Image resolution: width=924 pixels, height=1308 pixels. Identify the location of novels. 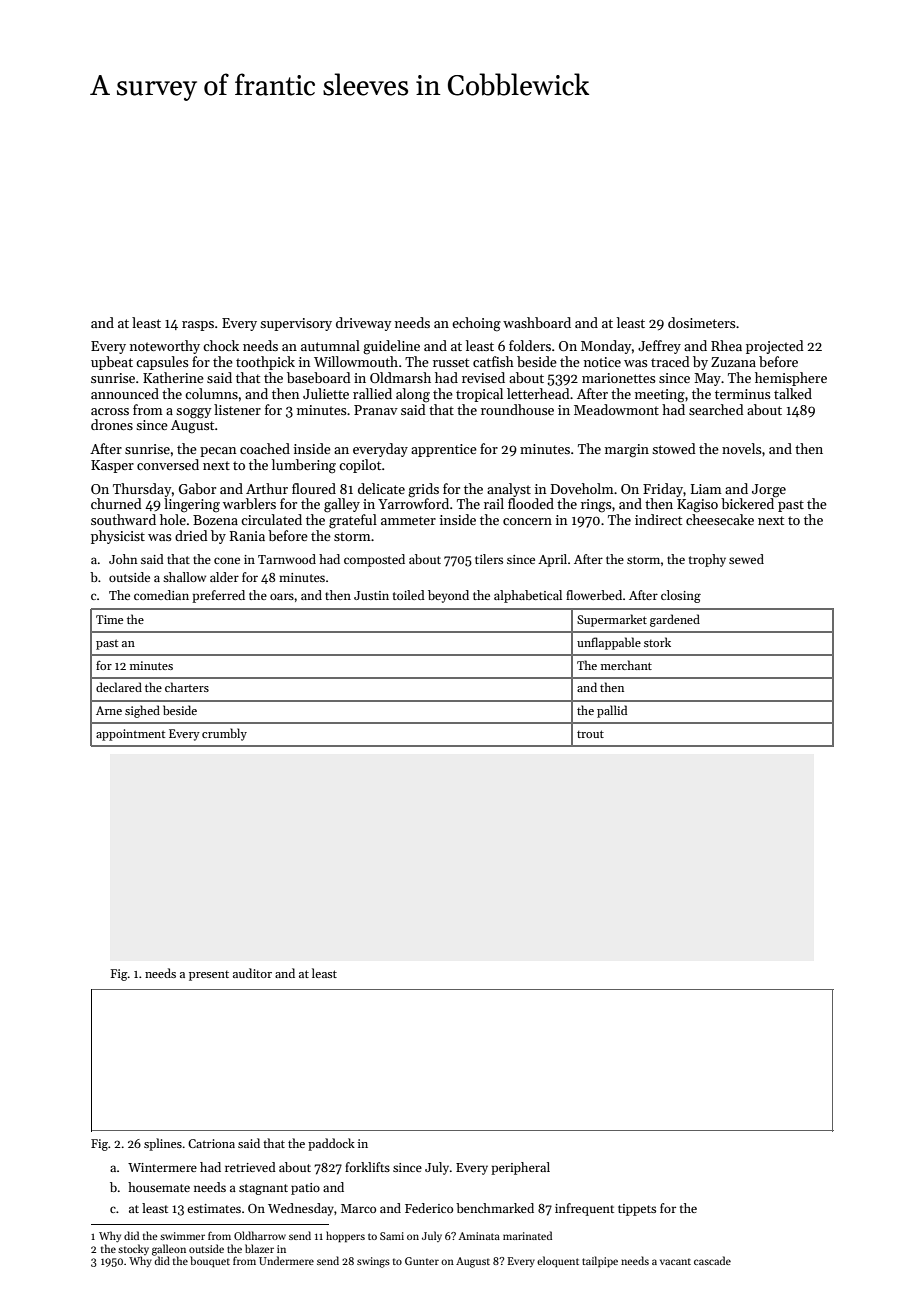
(742, 448).
